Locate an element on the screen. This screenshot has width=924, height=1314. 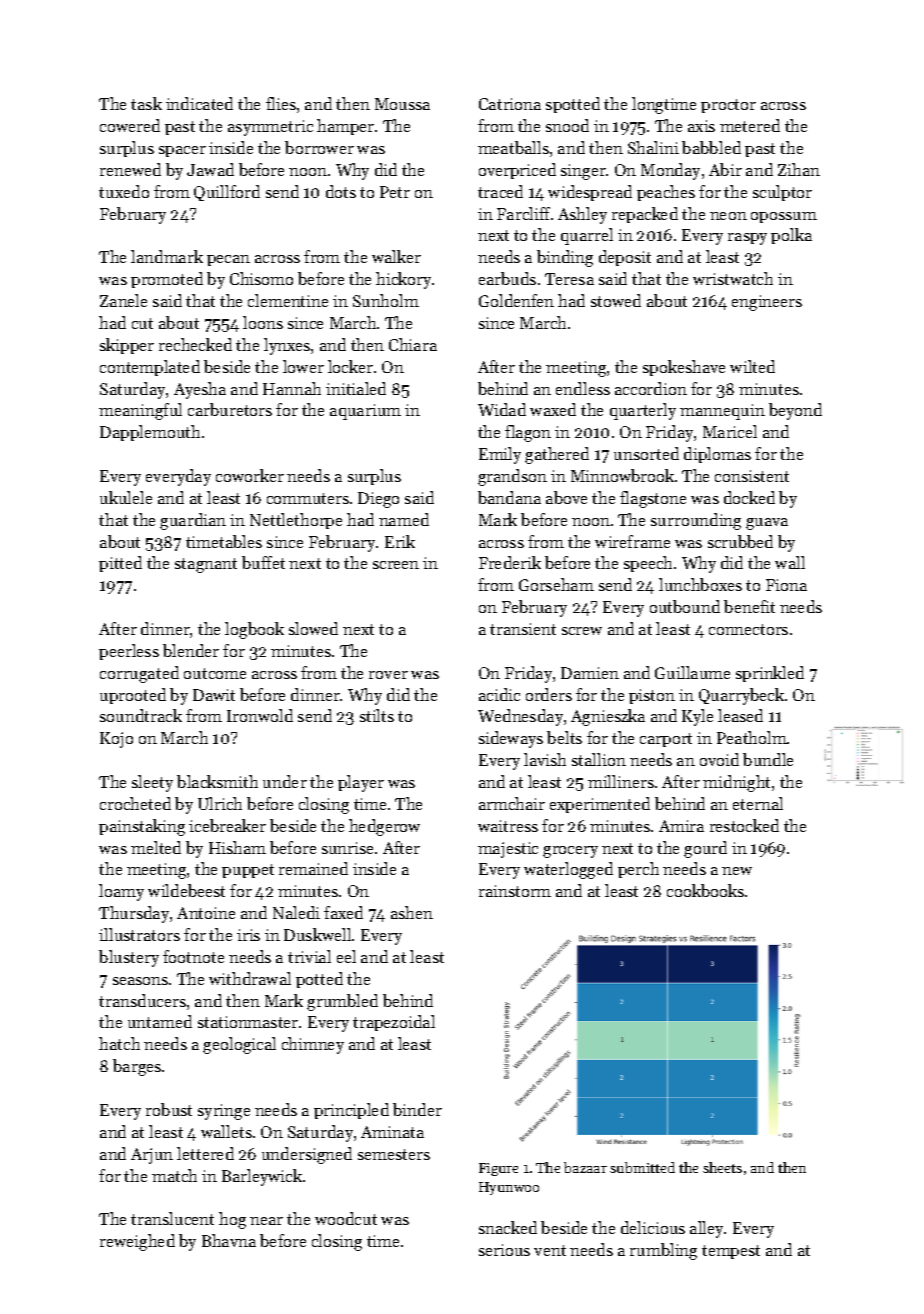
Moussa is located at coordinates (402, 104).
